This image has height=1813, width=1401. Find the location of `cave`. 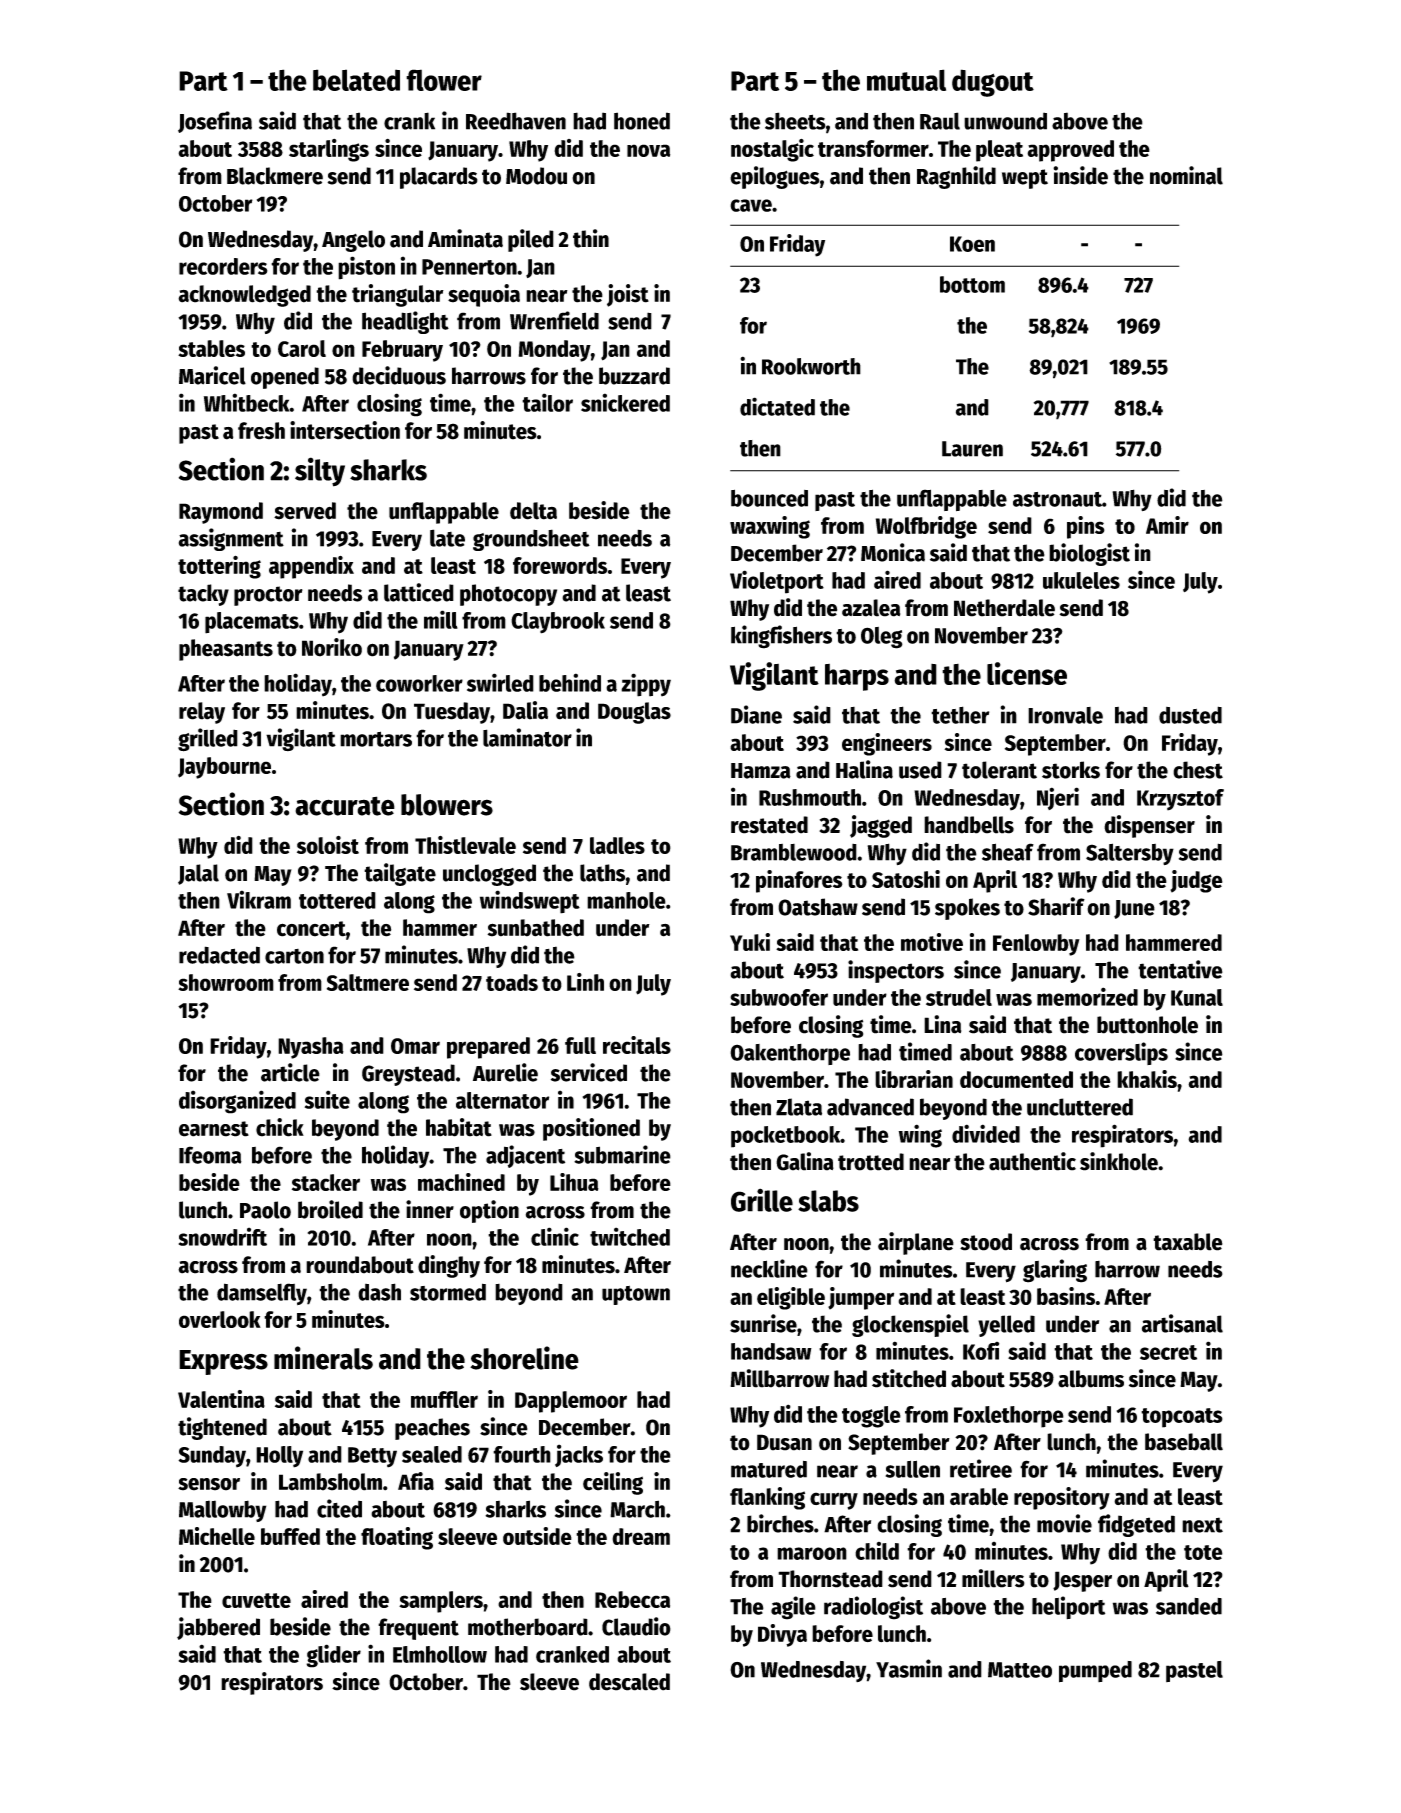

cave is located at coordinates (751, 205).
